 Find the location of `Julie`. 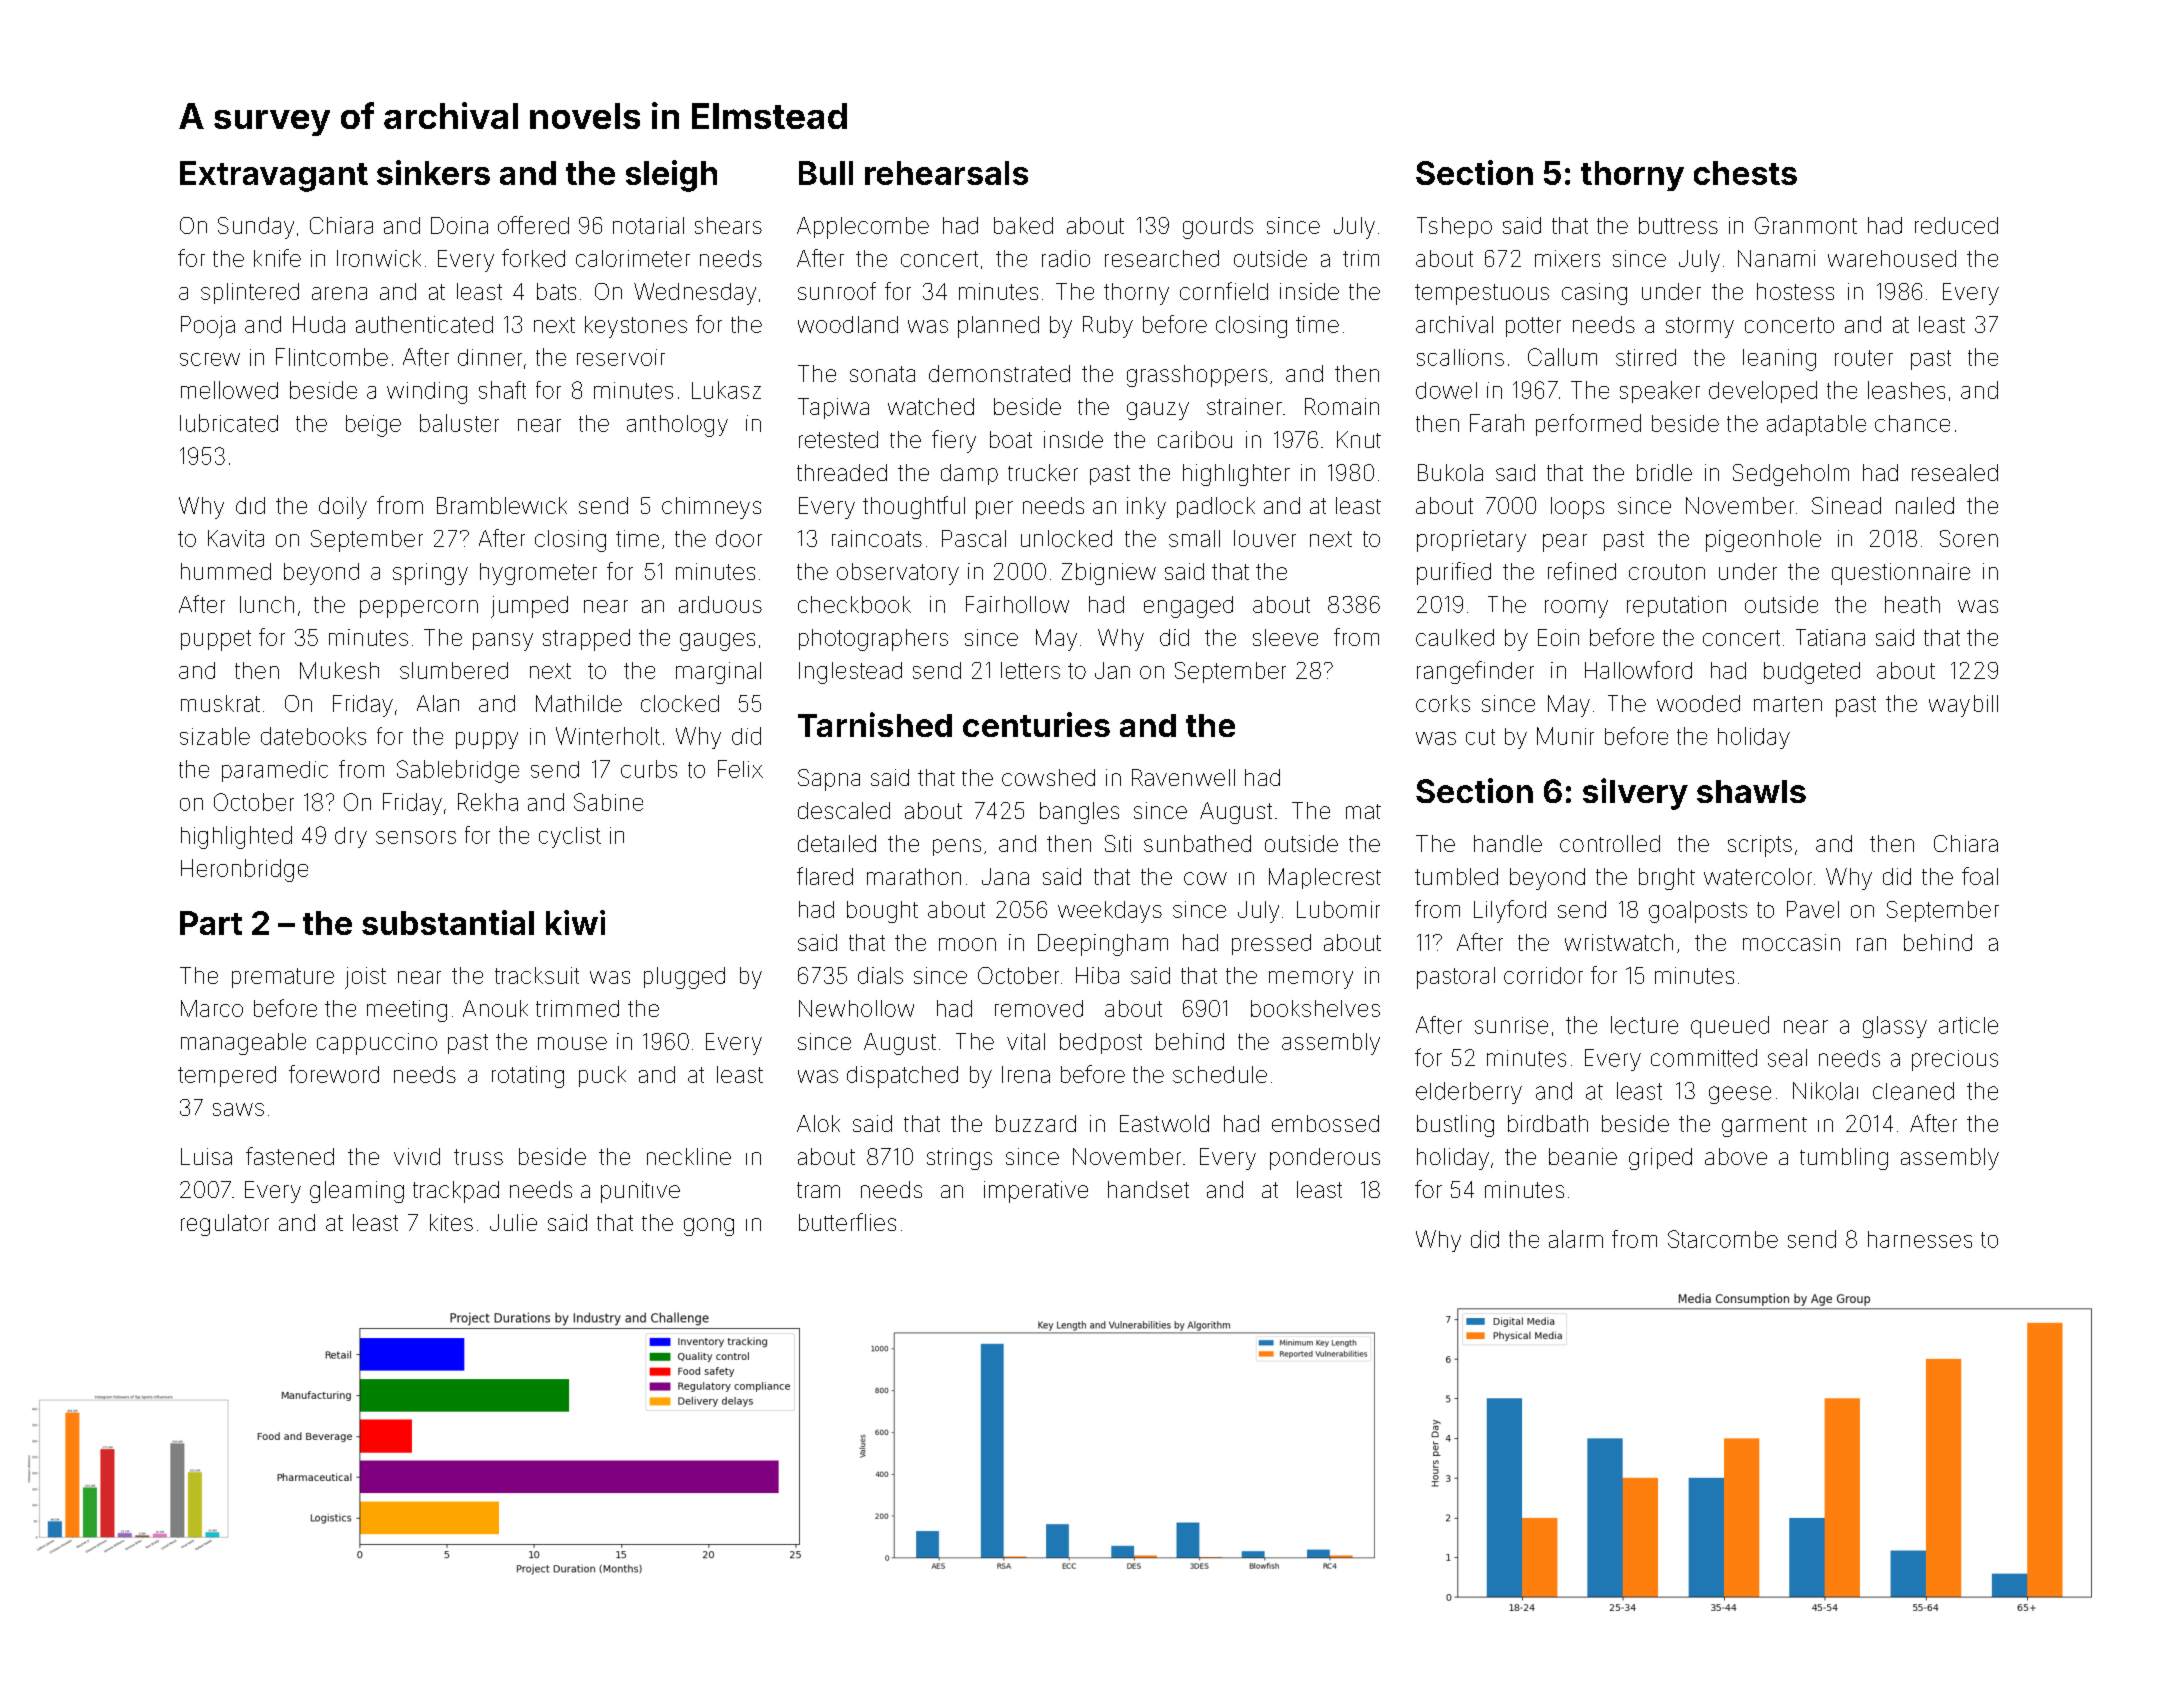

Julie is located at coordinates (513, 1222).
